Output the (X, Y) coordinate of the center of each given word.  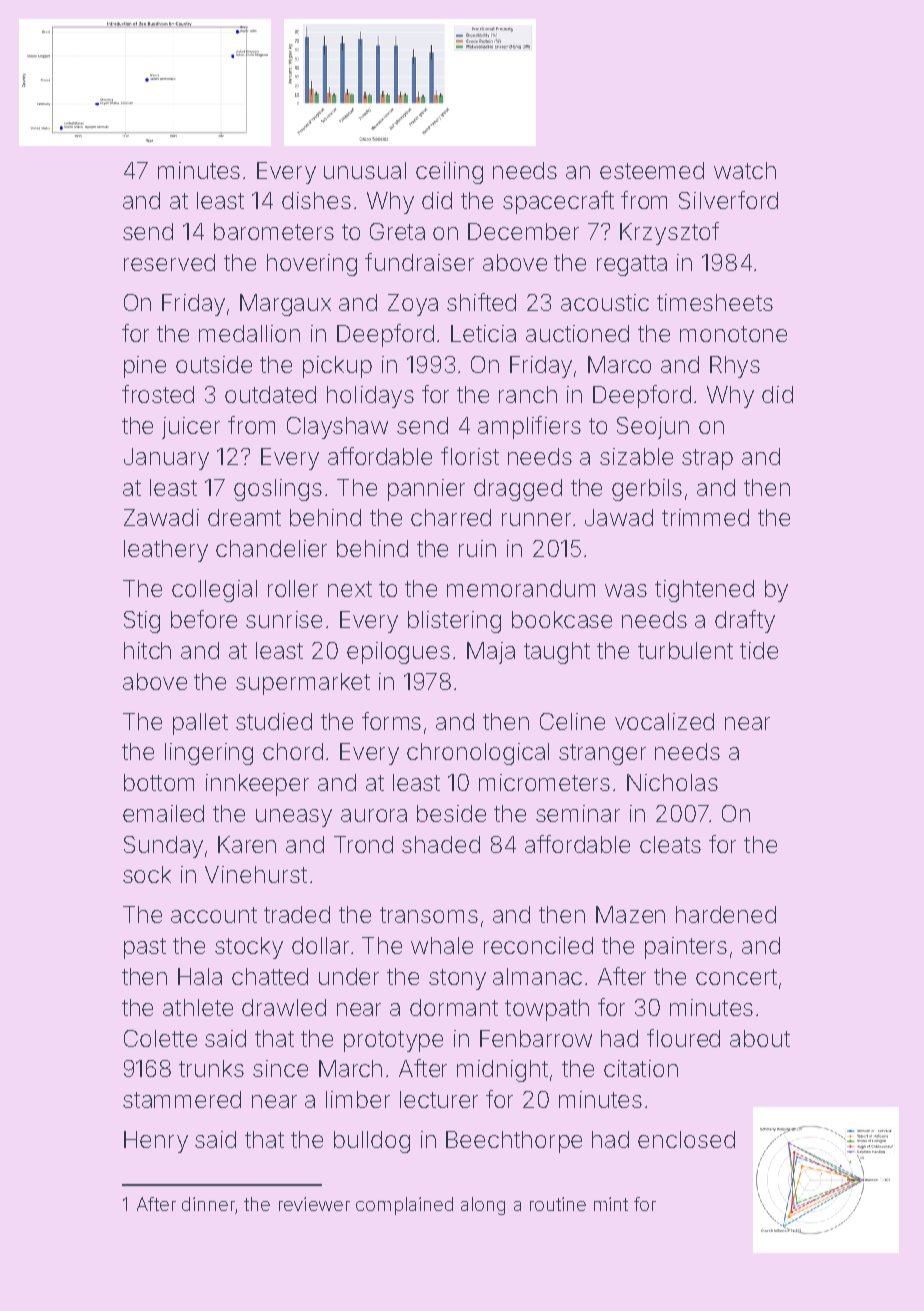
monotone (733, 334)
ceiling (449, 173)
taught (557, 653)
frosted (158, 394)
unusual (365, 170)
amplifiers (529, 427)
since (280, 1068)
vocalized (664, 721)
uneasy (294, 818)
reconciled (538, 945)
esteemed (652, 170)
